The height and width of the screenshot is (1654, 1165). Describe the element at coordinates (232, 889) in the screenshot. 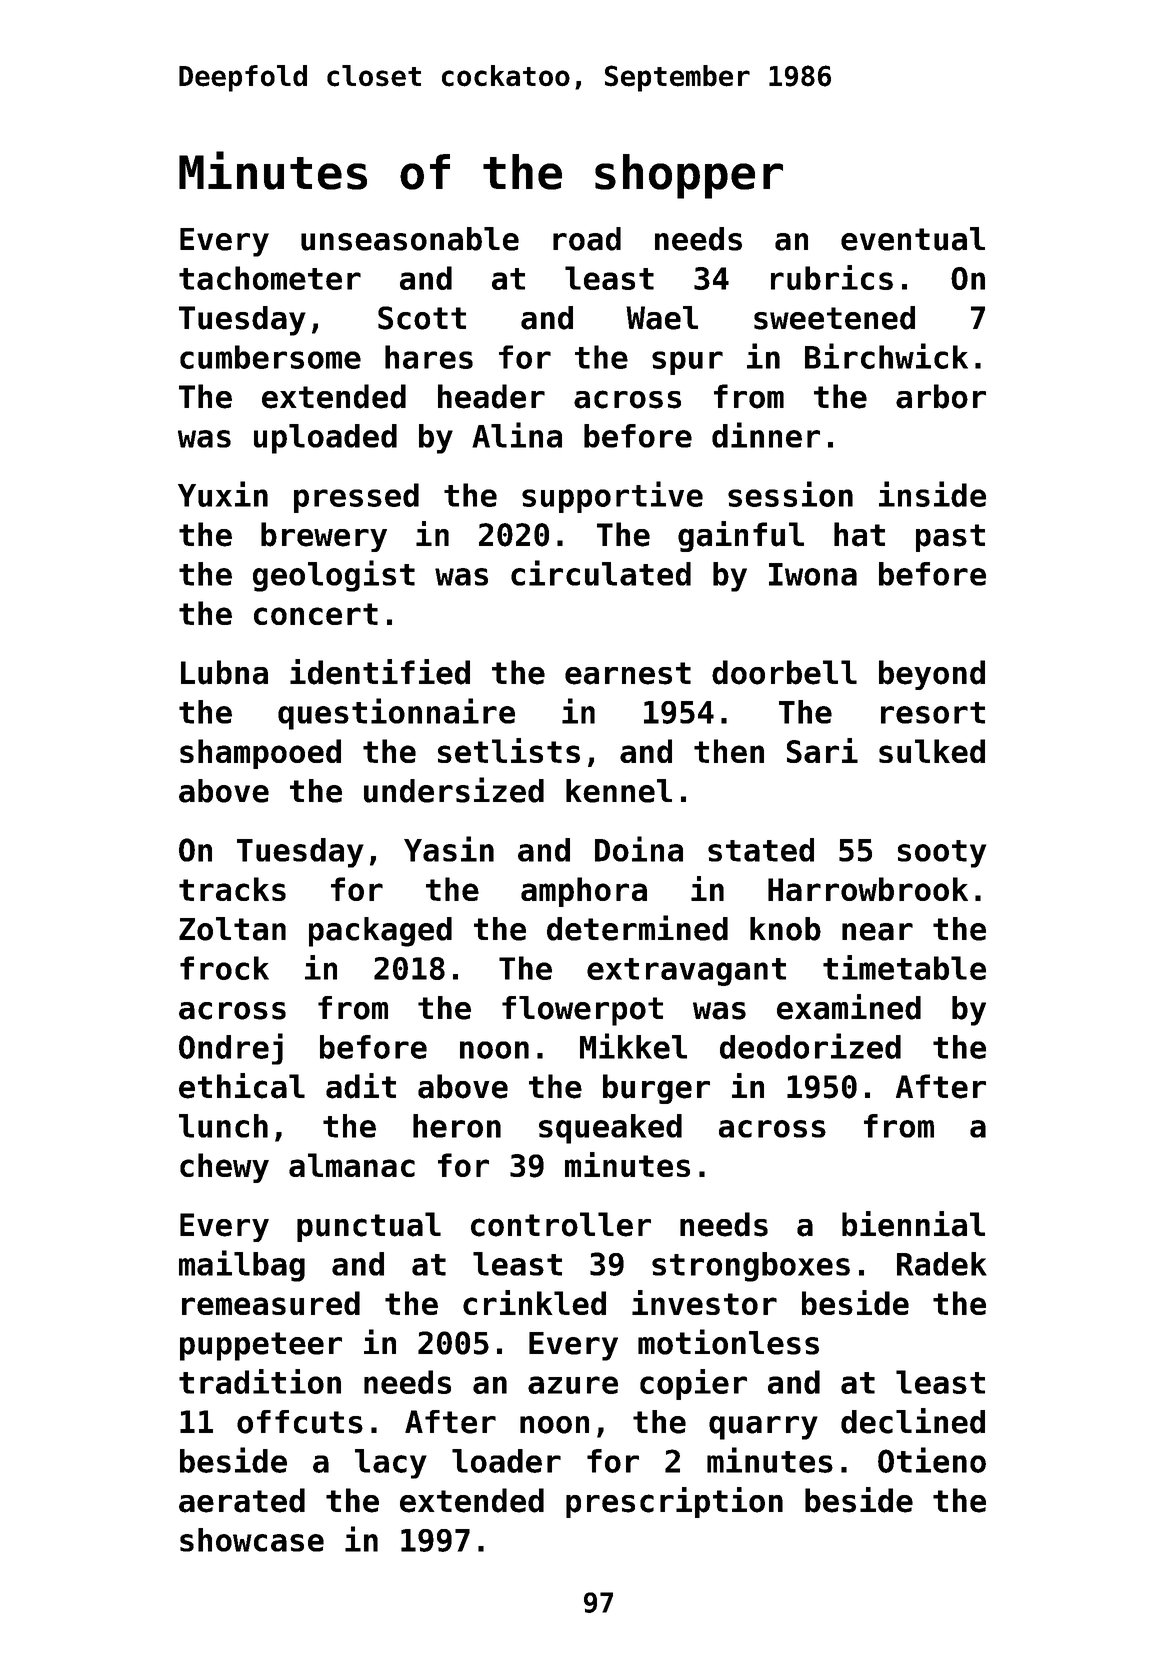

I see `tracks` at that location.
